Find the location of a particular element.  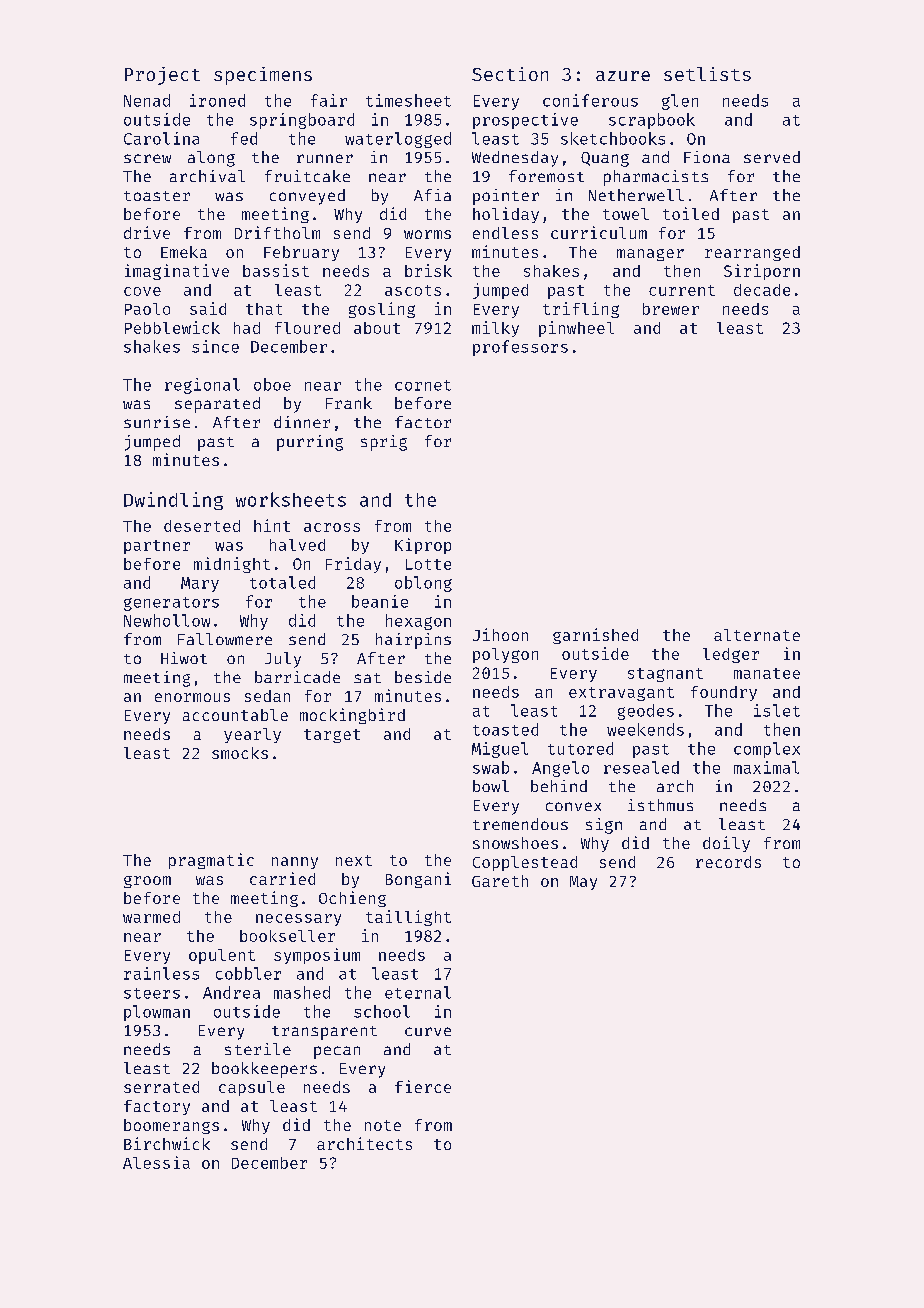

purring is located at coordinates (310, 443).
